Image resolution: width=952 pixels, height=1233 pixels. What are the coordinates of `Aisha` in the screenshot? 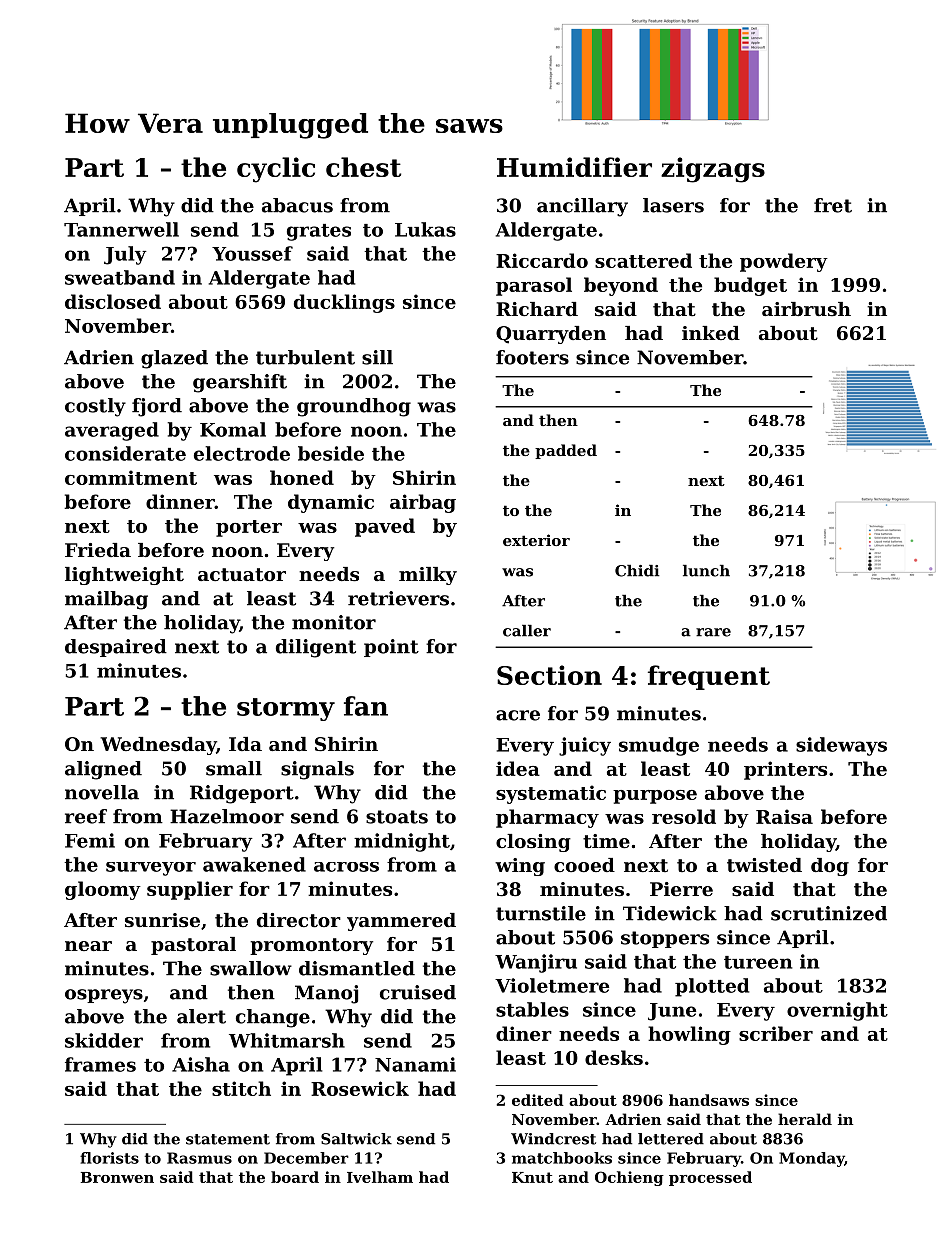 It's located at (201, 1064).
